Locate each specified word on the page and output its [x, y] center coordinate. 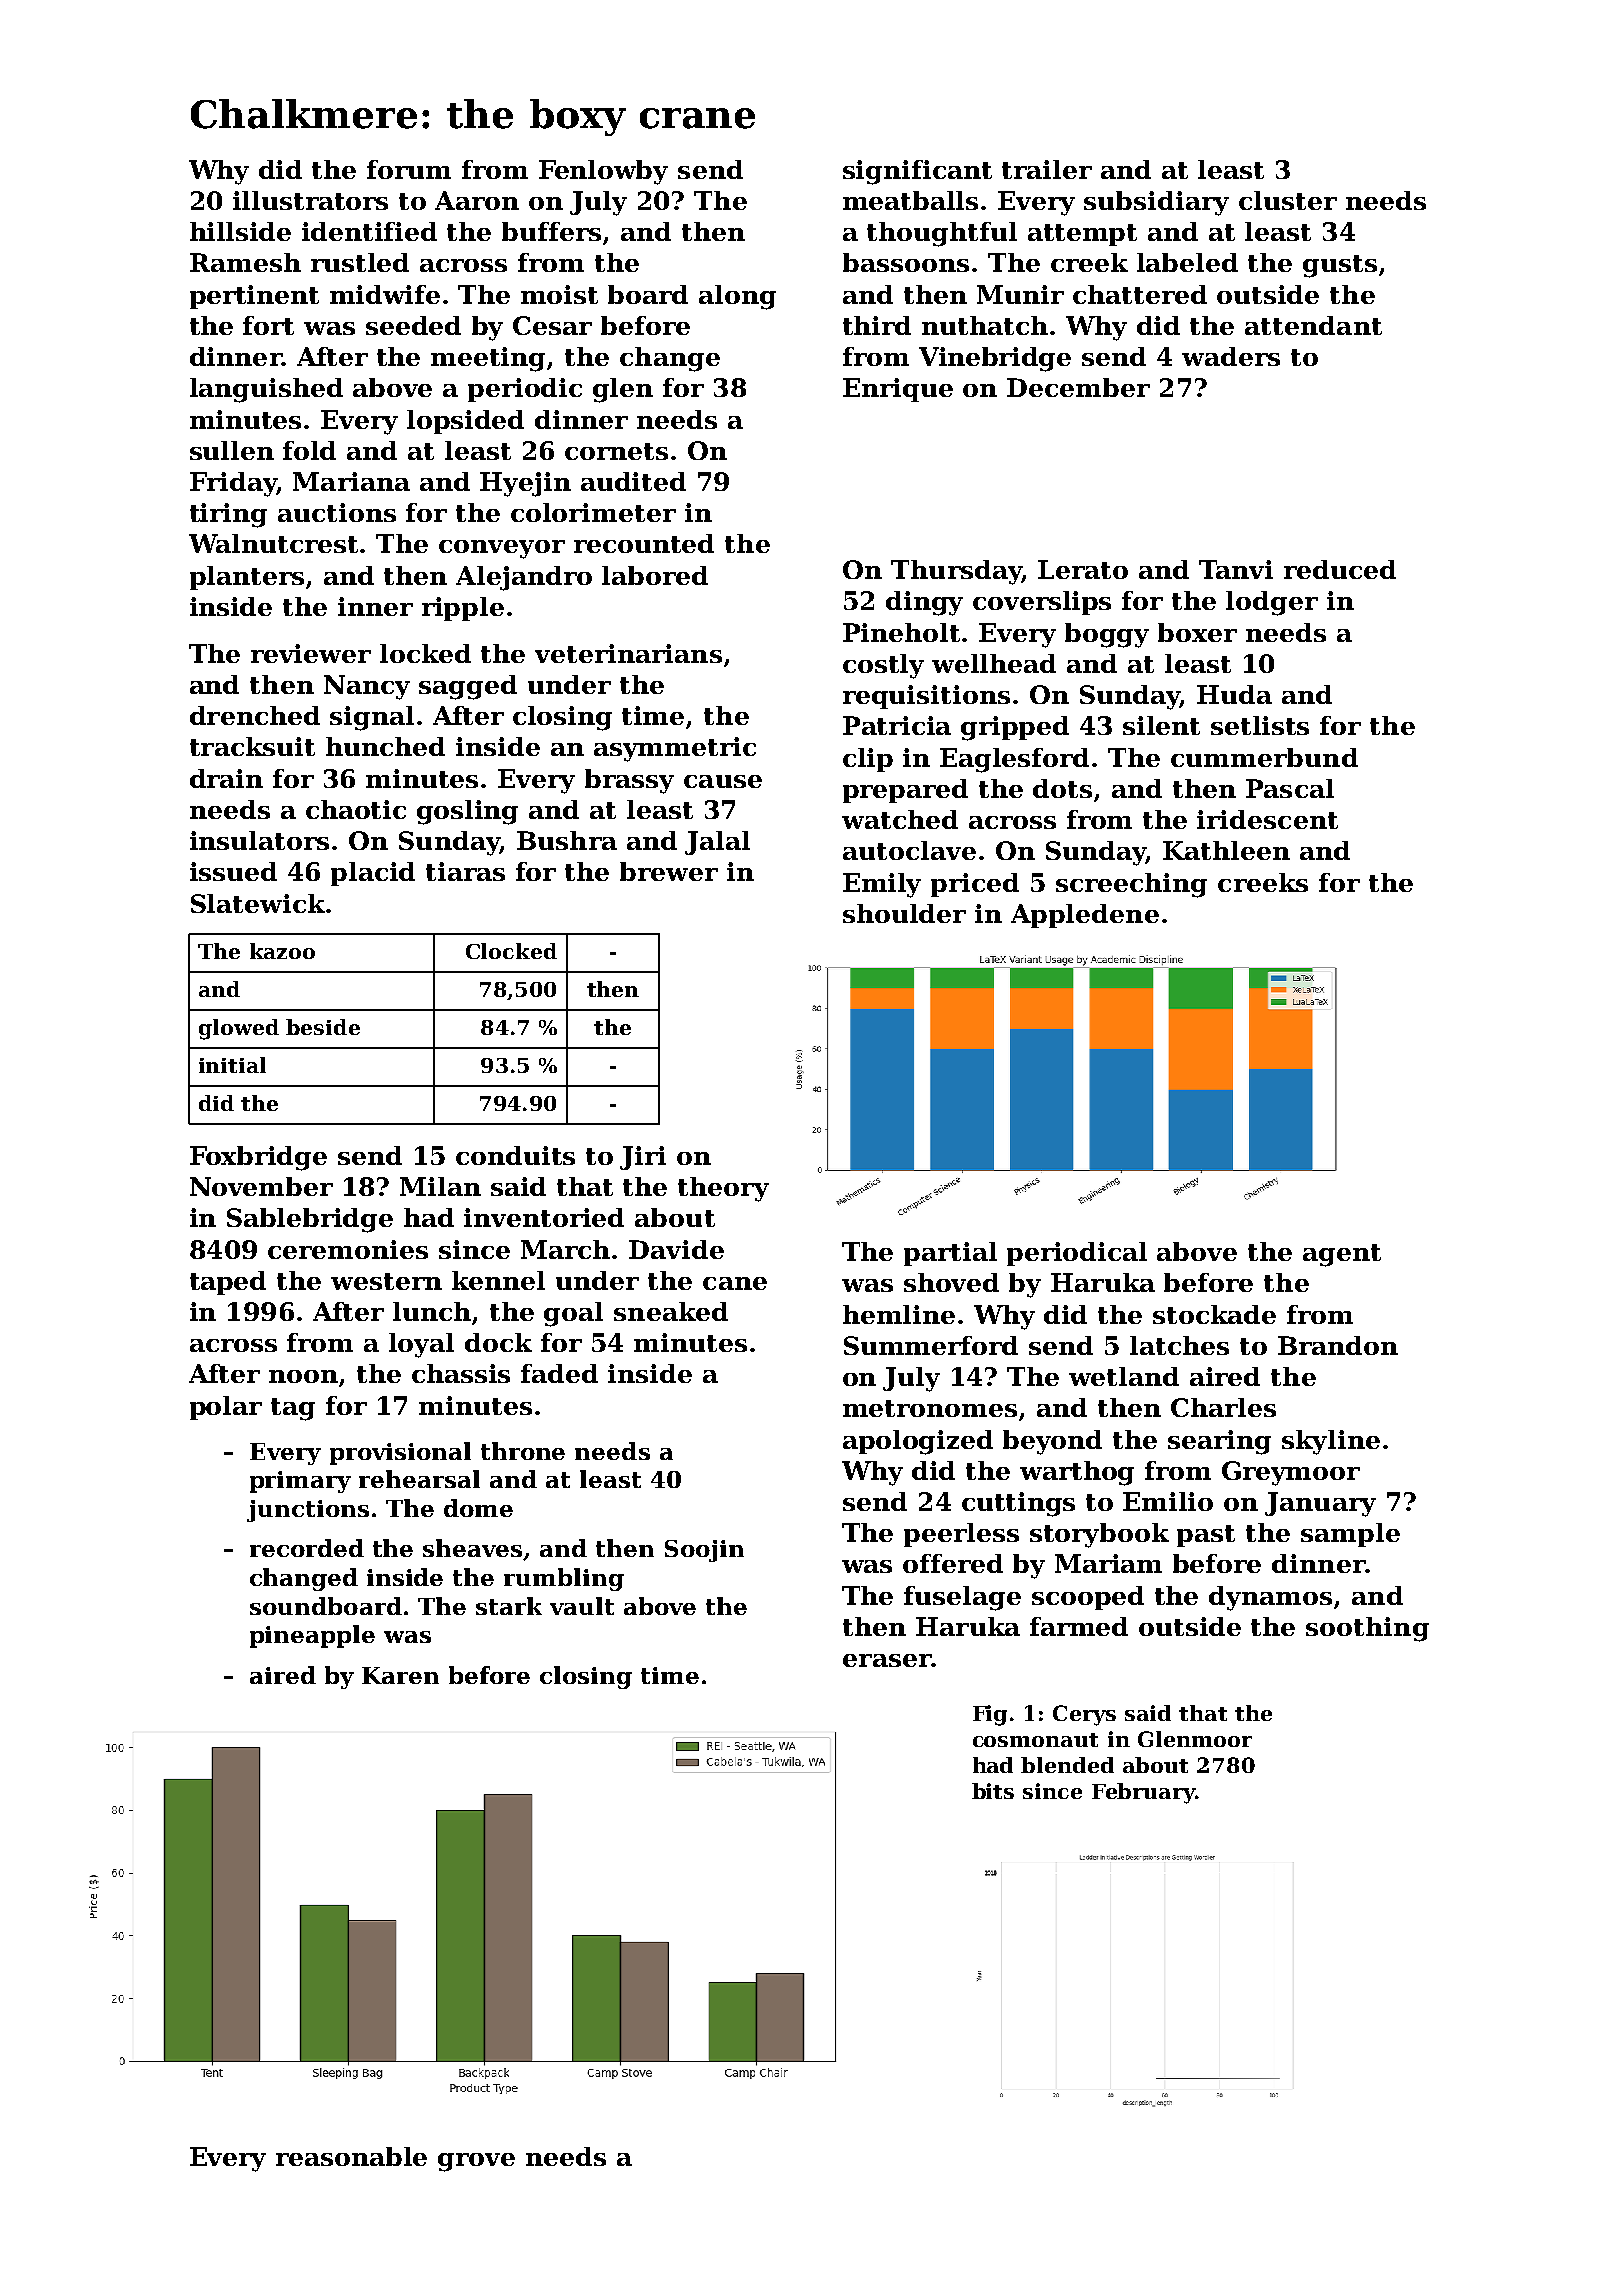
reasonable [351, 2156]
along [737, 297]
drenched [255, 715]
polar [226, 1408]
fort [268, 325]
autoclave [909, 850]
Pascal [1290, 788]
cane [735, 1283]
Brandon [1338, 1345]
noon [303, 1376]
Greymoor [1291, 1473]
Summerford [931, 1345]
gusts [1340, 266]
